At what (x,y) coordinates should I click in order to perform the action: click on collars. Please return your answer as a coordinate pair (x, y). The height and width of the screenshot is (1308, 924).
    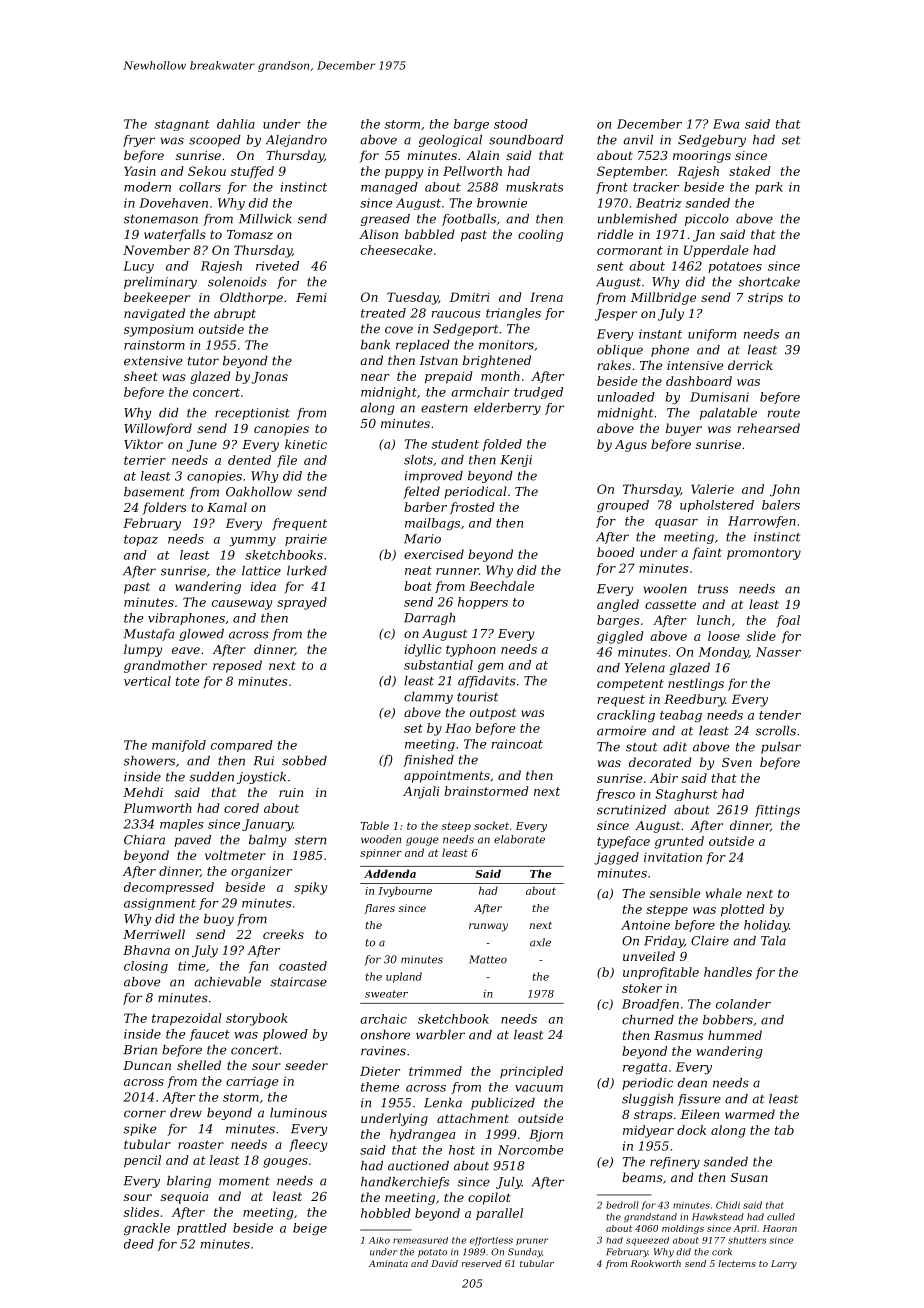
    Looking at the image, I should click on (200, 187).
